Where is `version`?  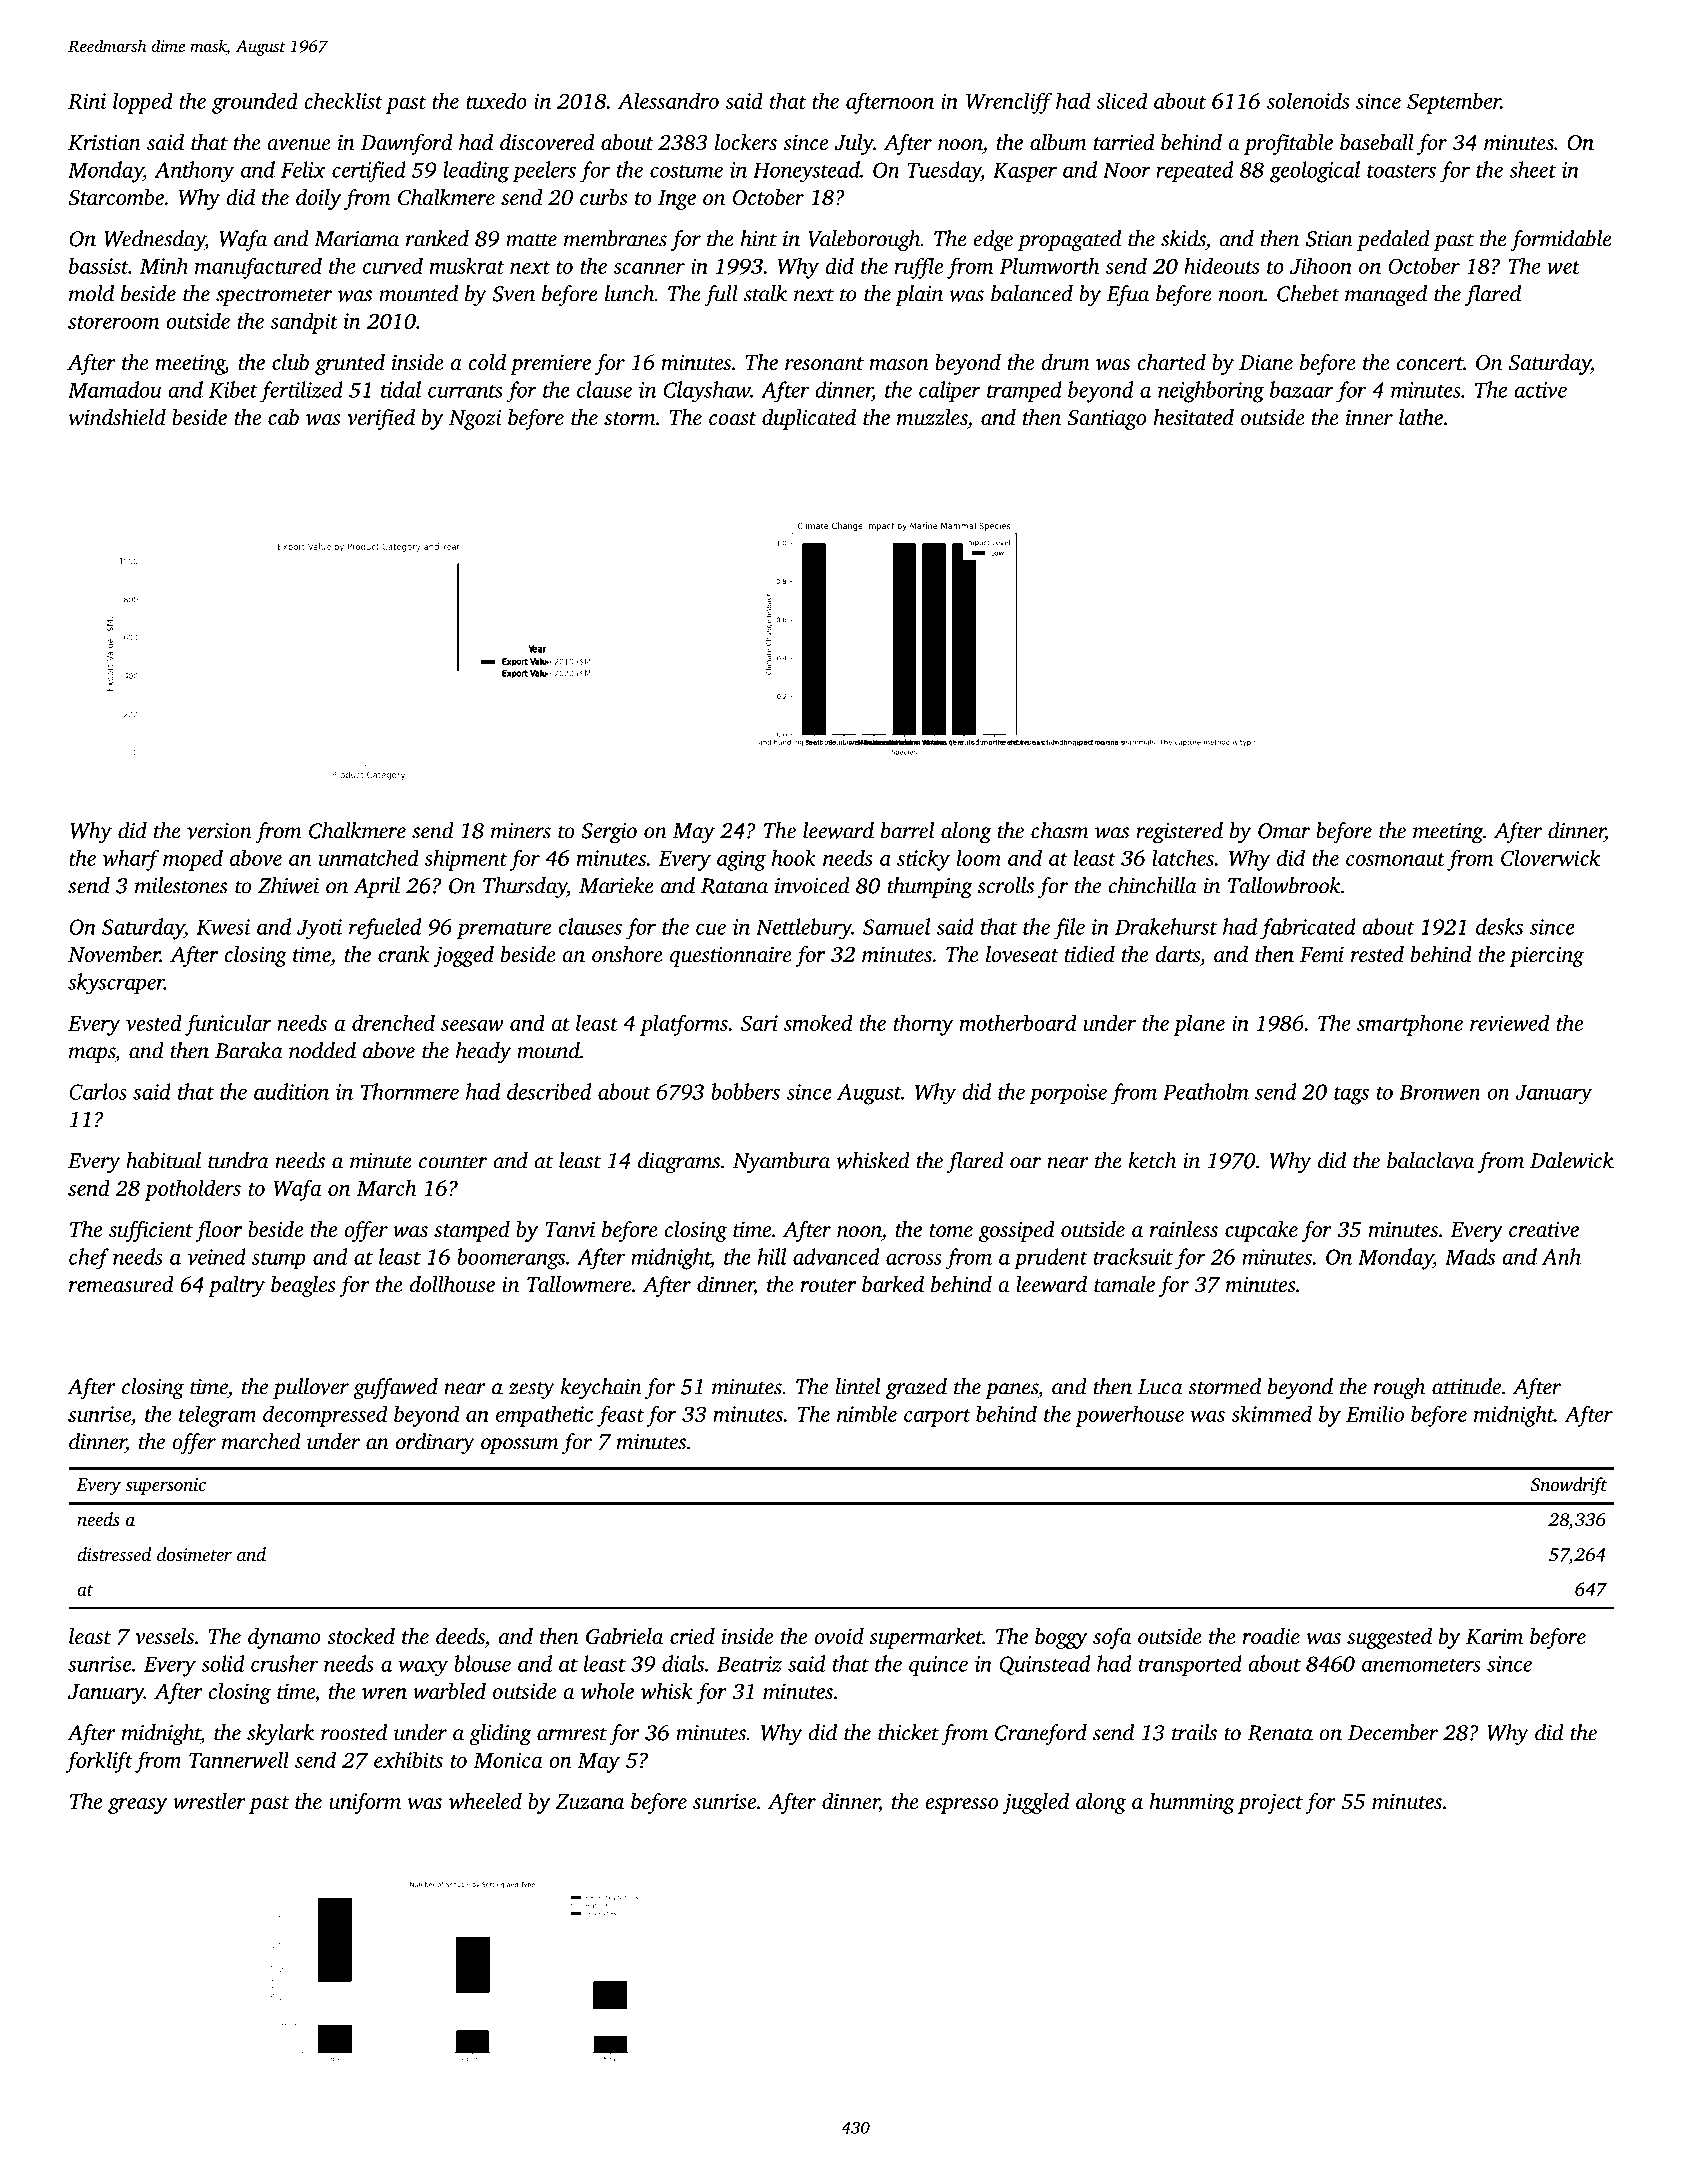 version is located at coordinates (219, 831).
